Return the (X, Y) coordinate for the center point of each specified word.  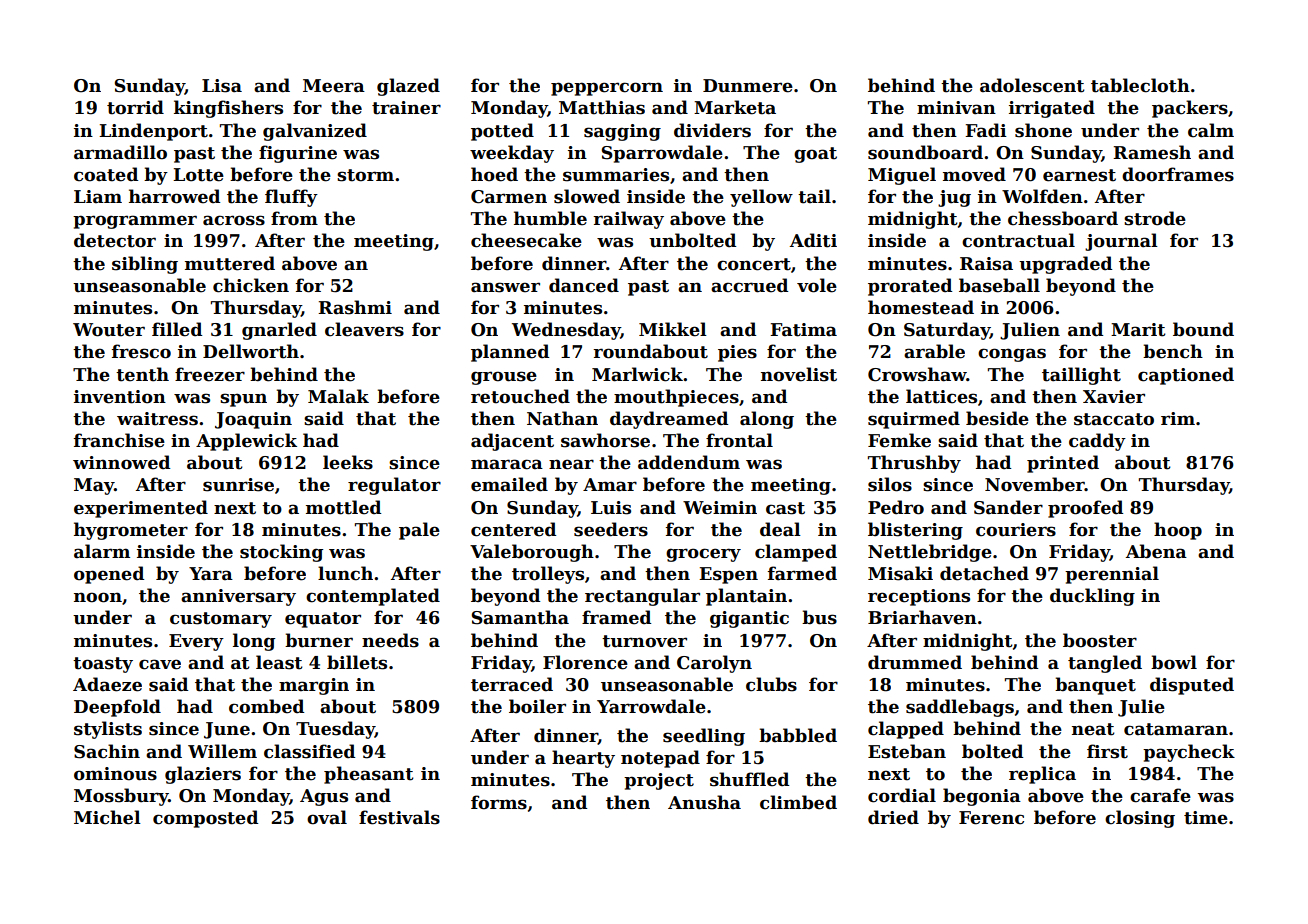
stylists (108, 730)
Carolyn (714, 664)
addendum (689, 462)
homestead (921, 307)
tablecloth (1140, 85)
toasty (103, 665)
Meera (334, 86)
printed (1063, 464)
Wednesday (566, 331)
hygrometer (131, 531)
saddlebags (960, 708)
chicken (251, 285)
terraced (512, 684)
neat (1093, 729)
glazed (408, 87)
